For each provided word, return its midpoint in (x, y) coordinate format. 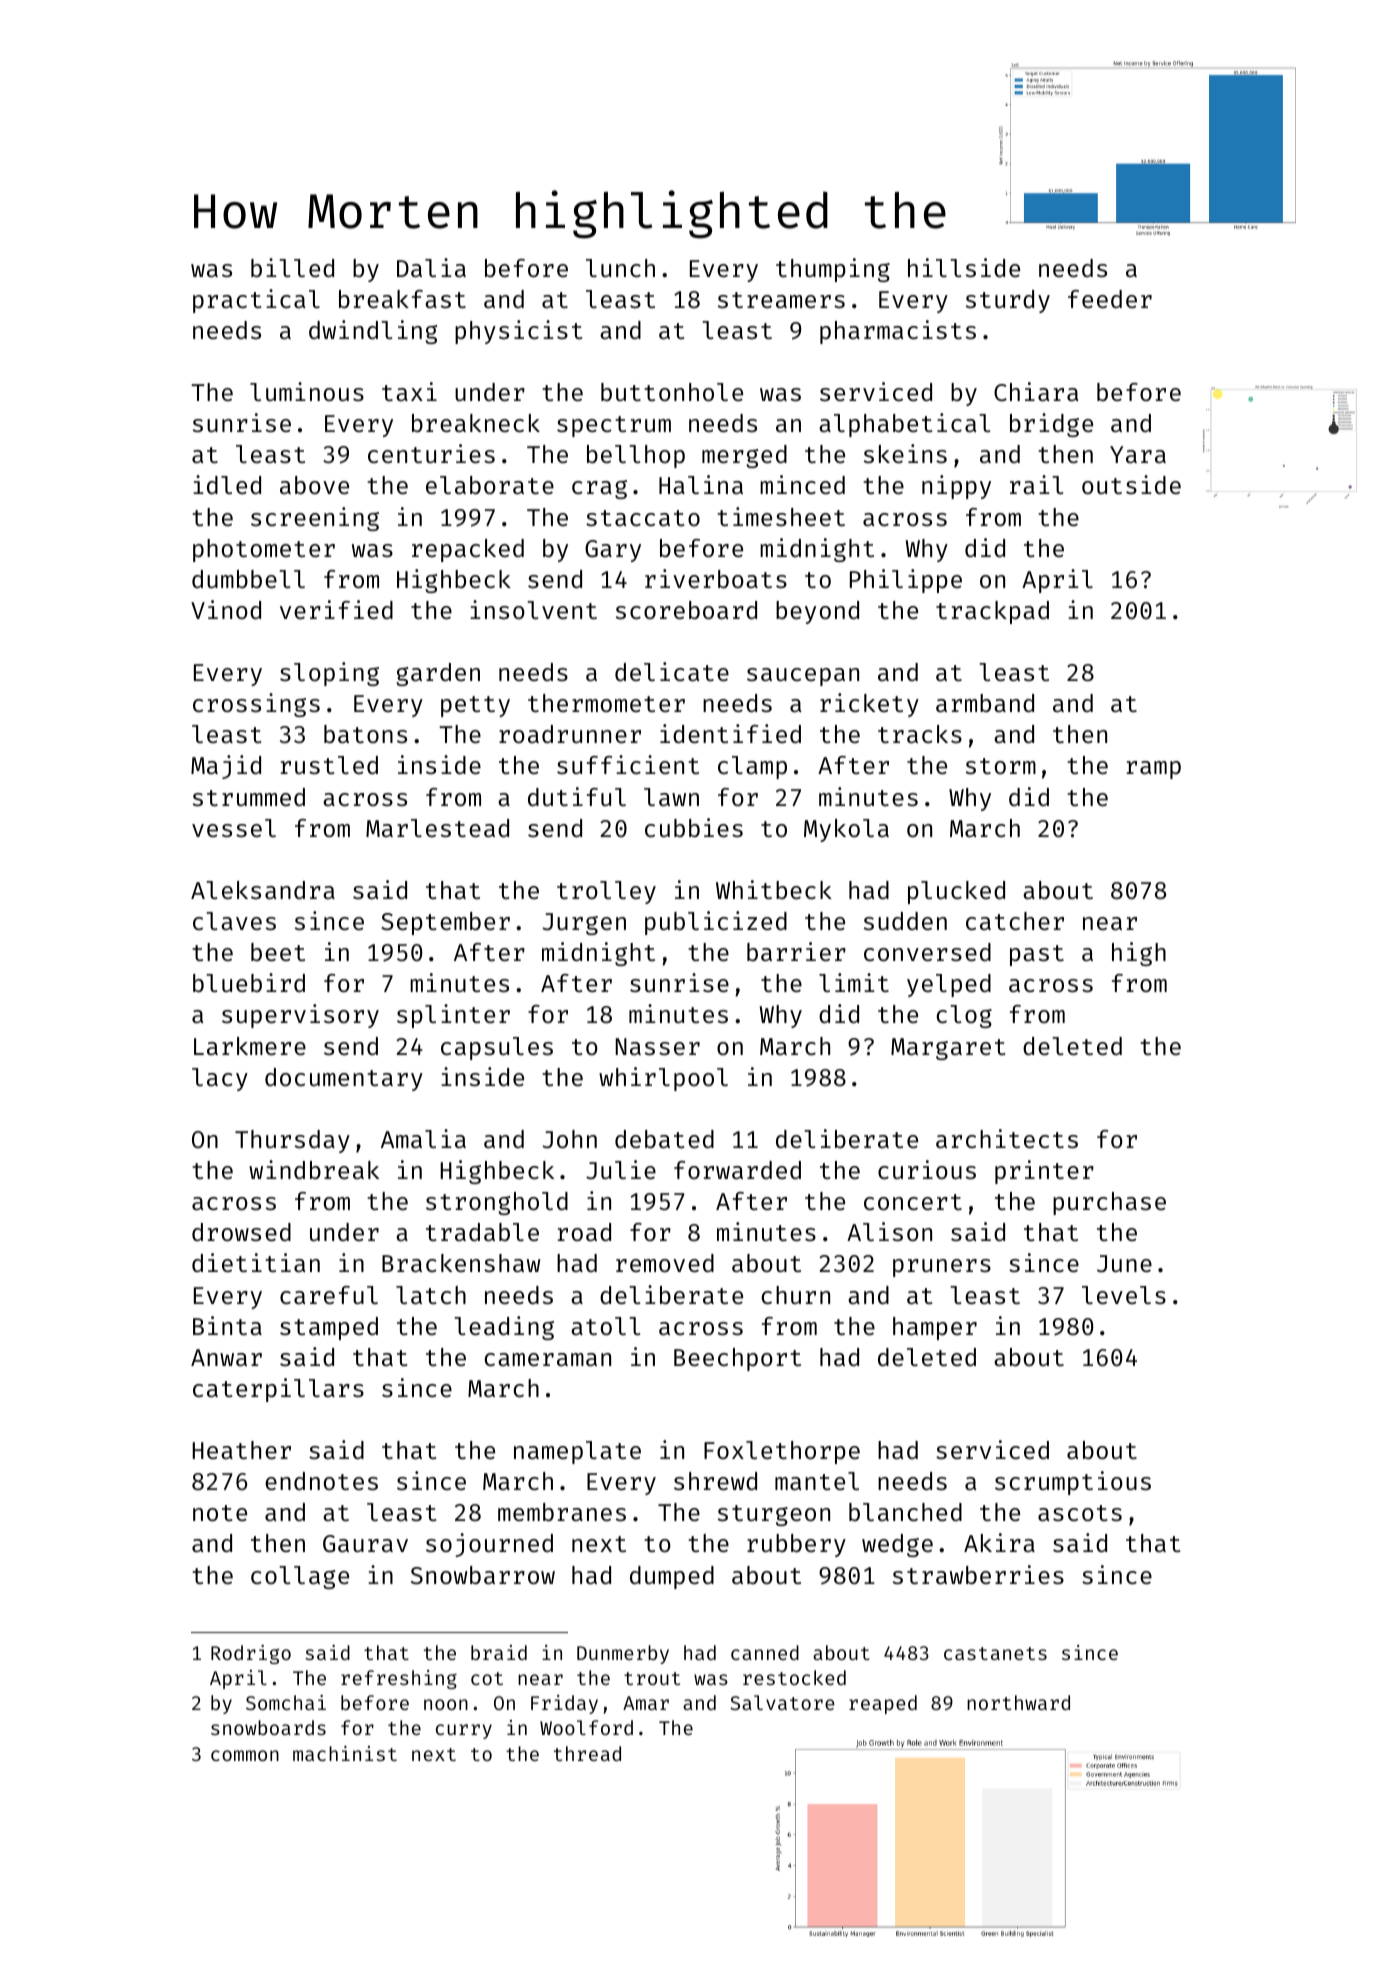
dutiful (577, 796)
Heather (242, 1450)
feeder (1110, 299)
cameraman (547, 1359)
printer (1044, 1172)
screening (315, 519)
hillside (964, 267)
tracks (920, 734)
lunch (620, 268)
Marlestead (437, 828)
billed (292, 267)
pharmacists (898, 332)
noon (446, 1704)
